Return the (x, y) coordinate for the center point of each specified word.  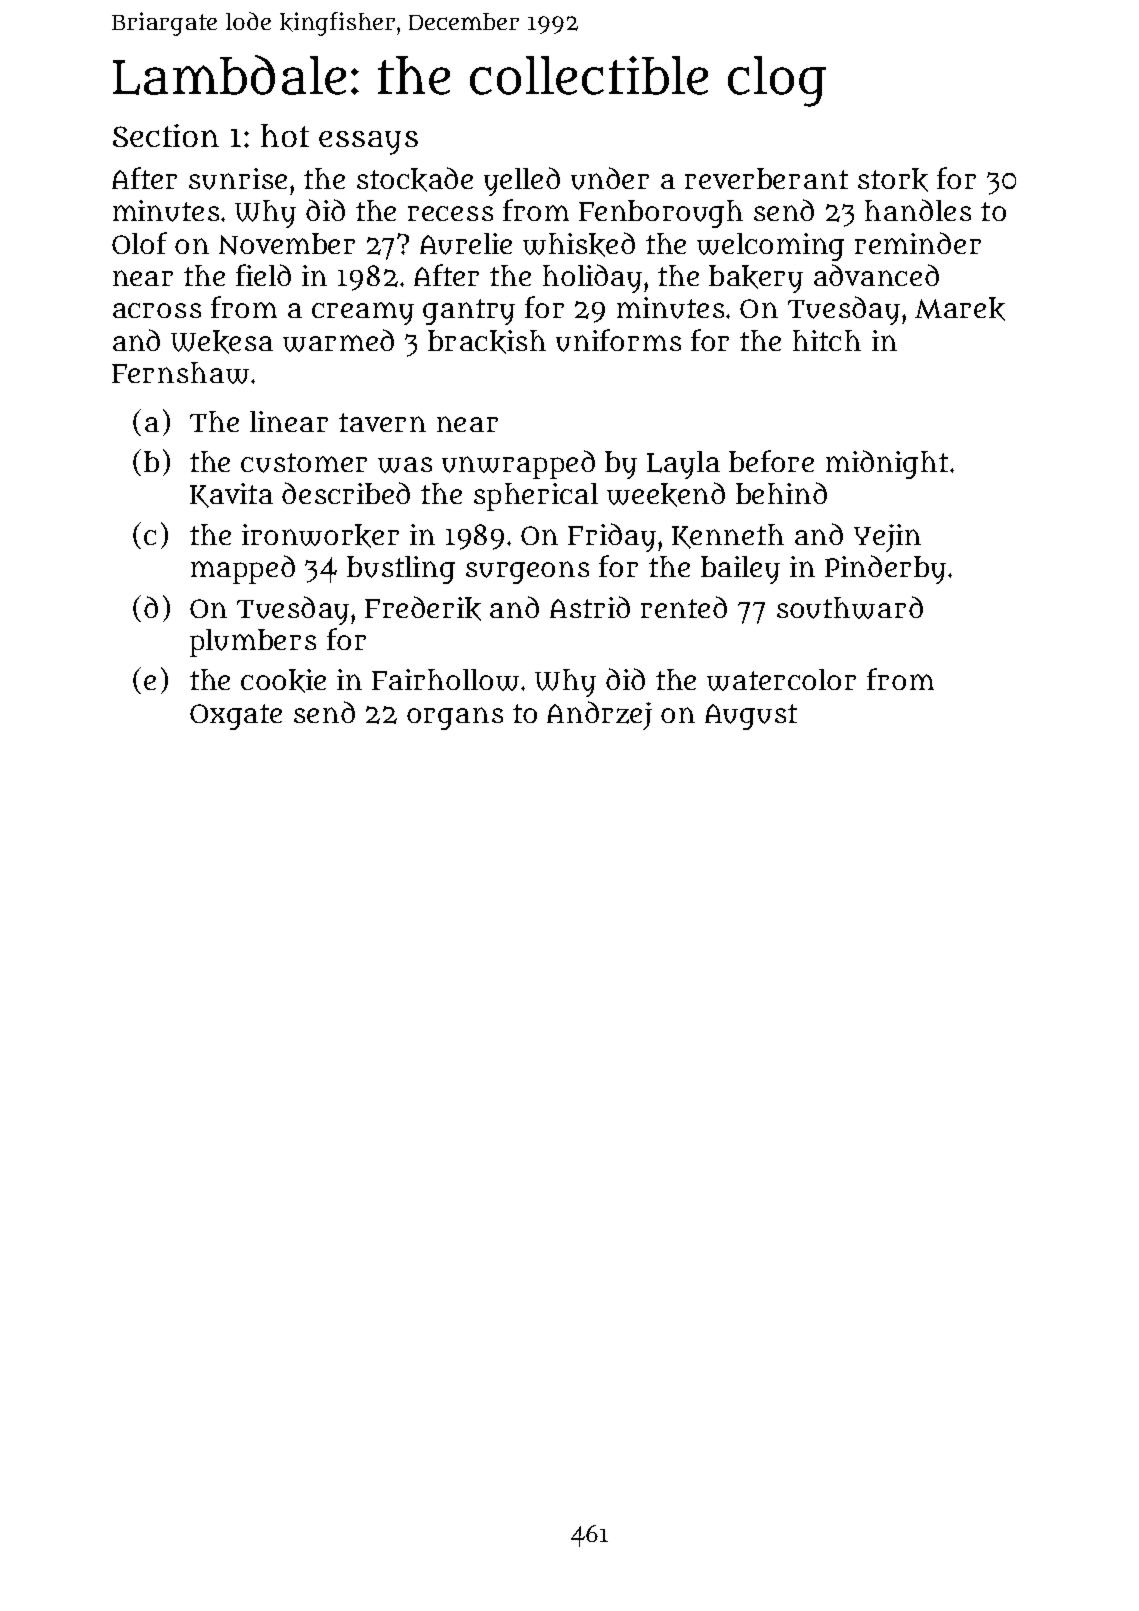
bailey (740, 570)
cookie (283, 681)
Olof (139, 243)
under (610, 178)
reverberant (766, 178)
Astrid (590, 607)
